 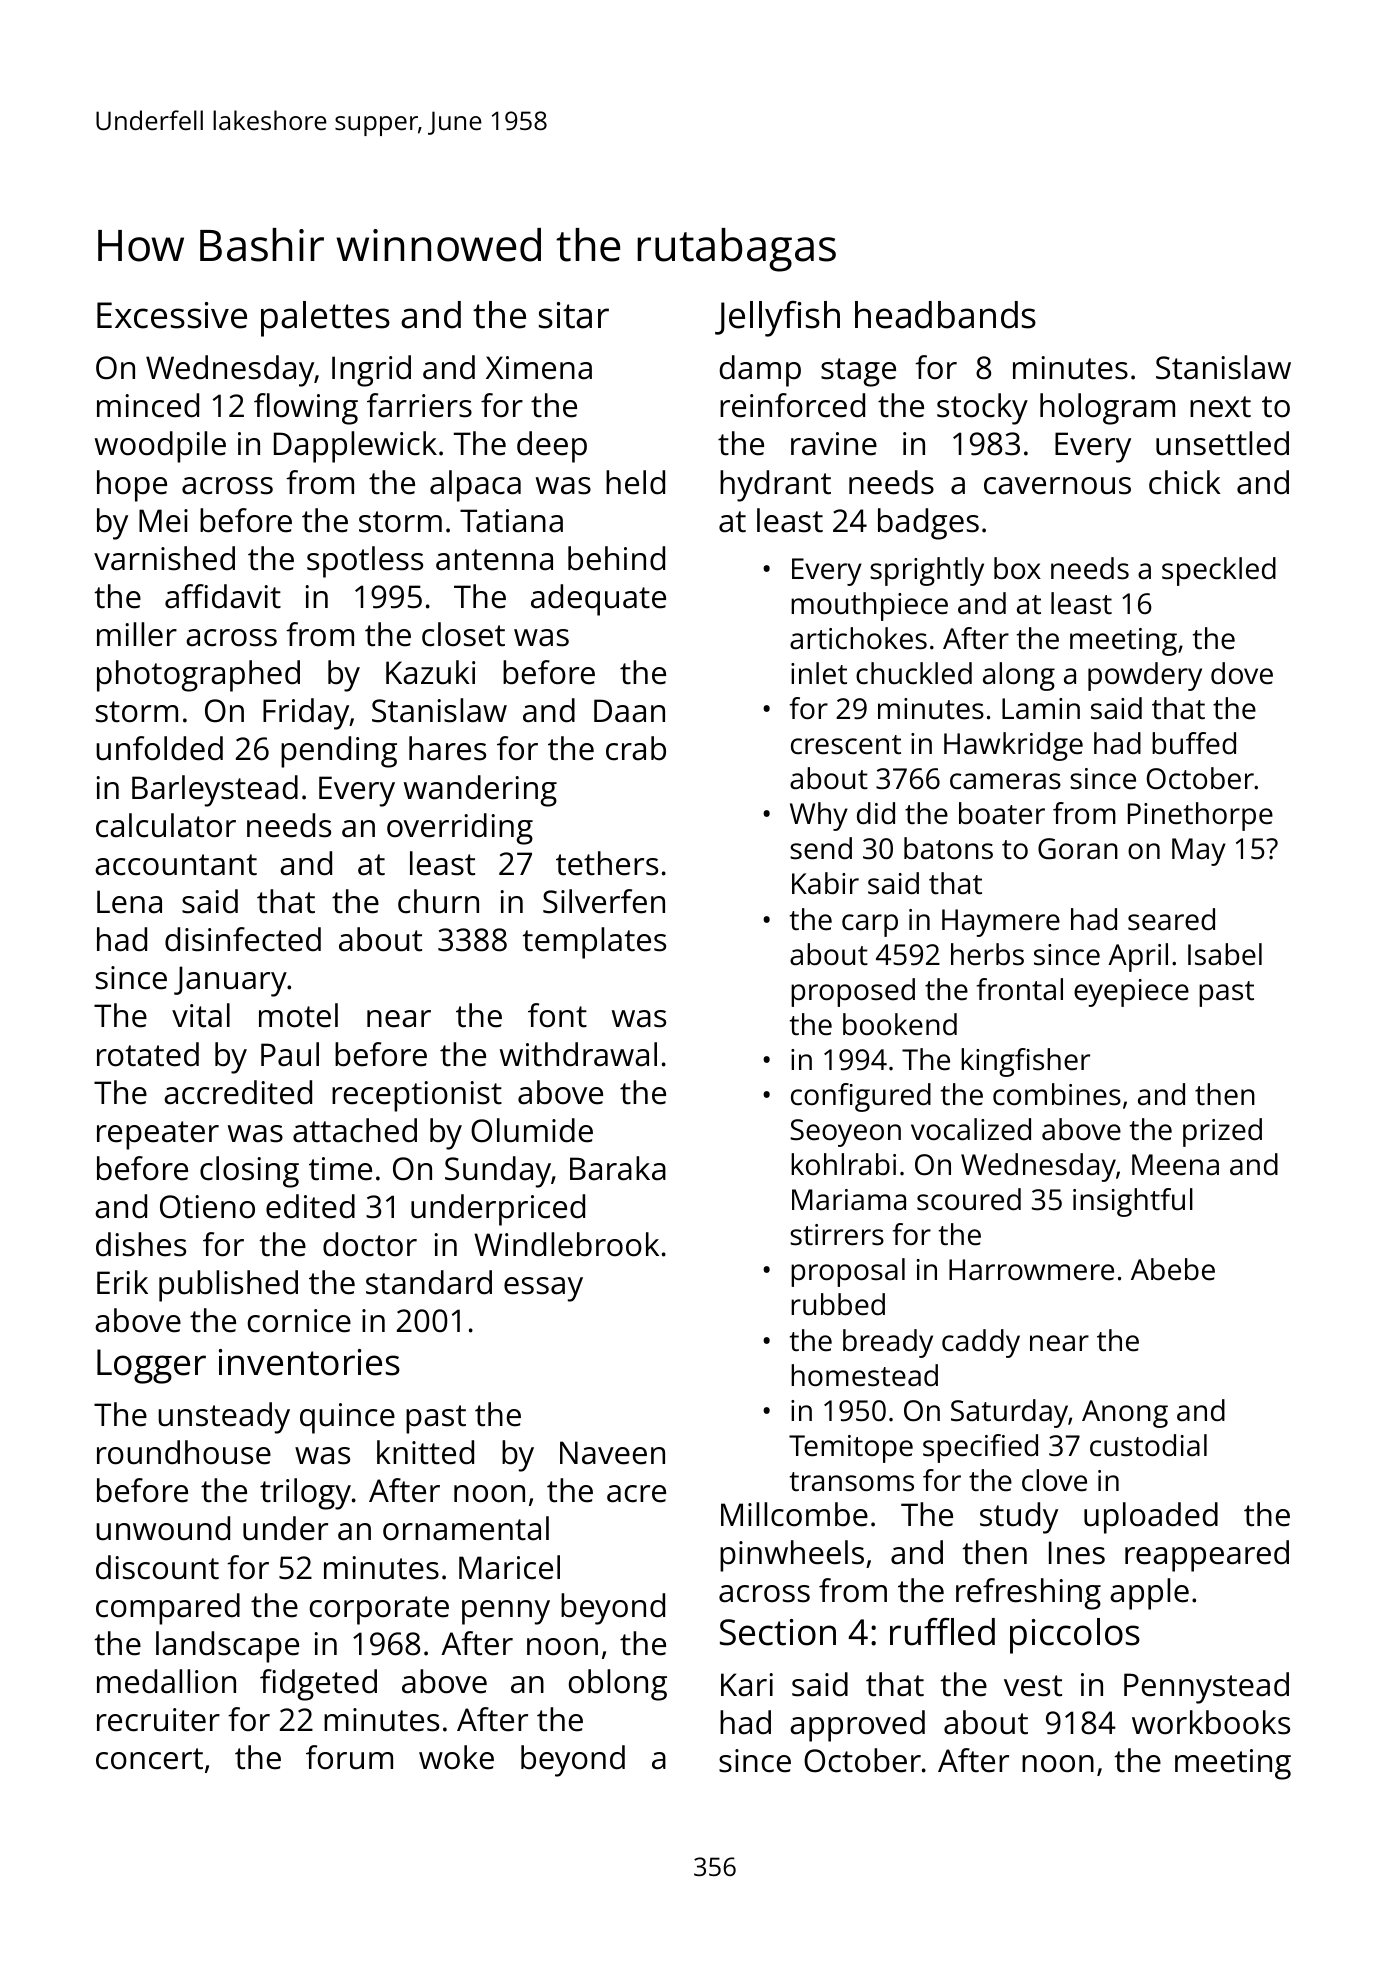 I want to click on woke, so click(x=456, y=1757).
